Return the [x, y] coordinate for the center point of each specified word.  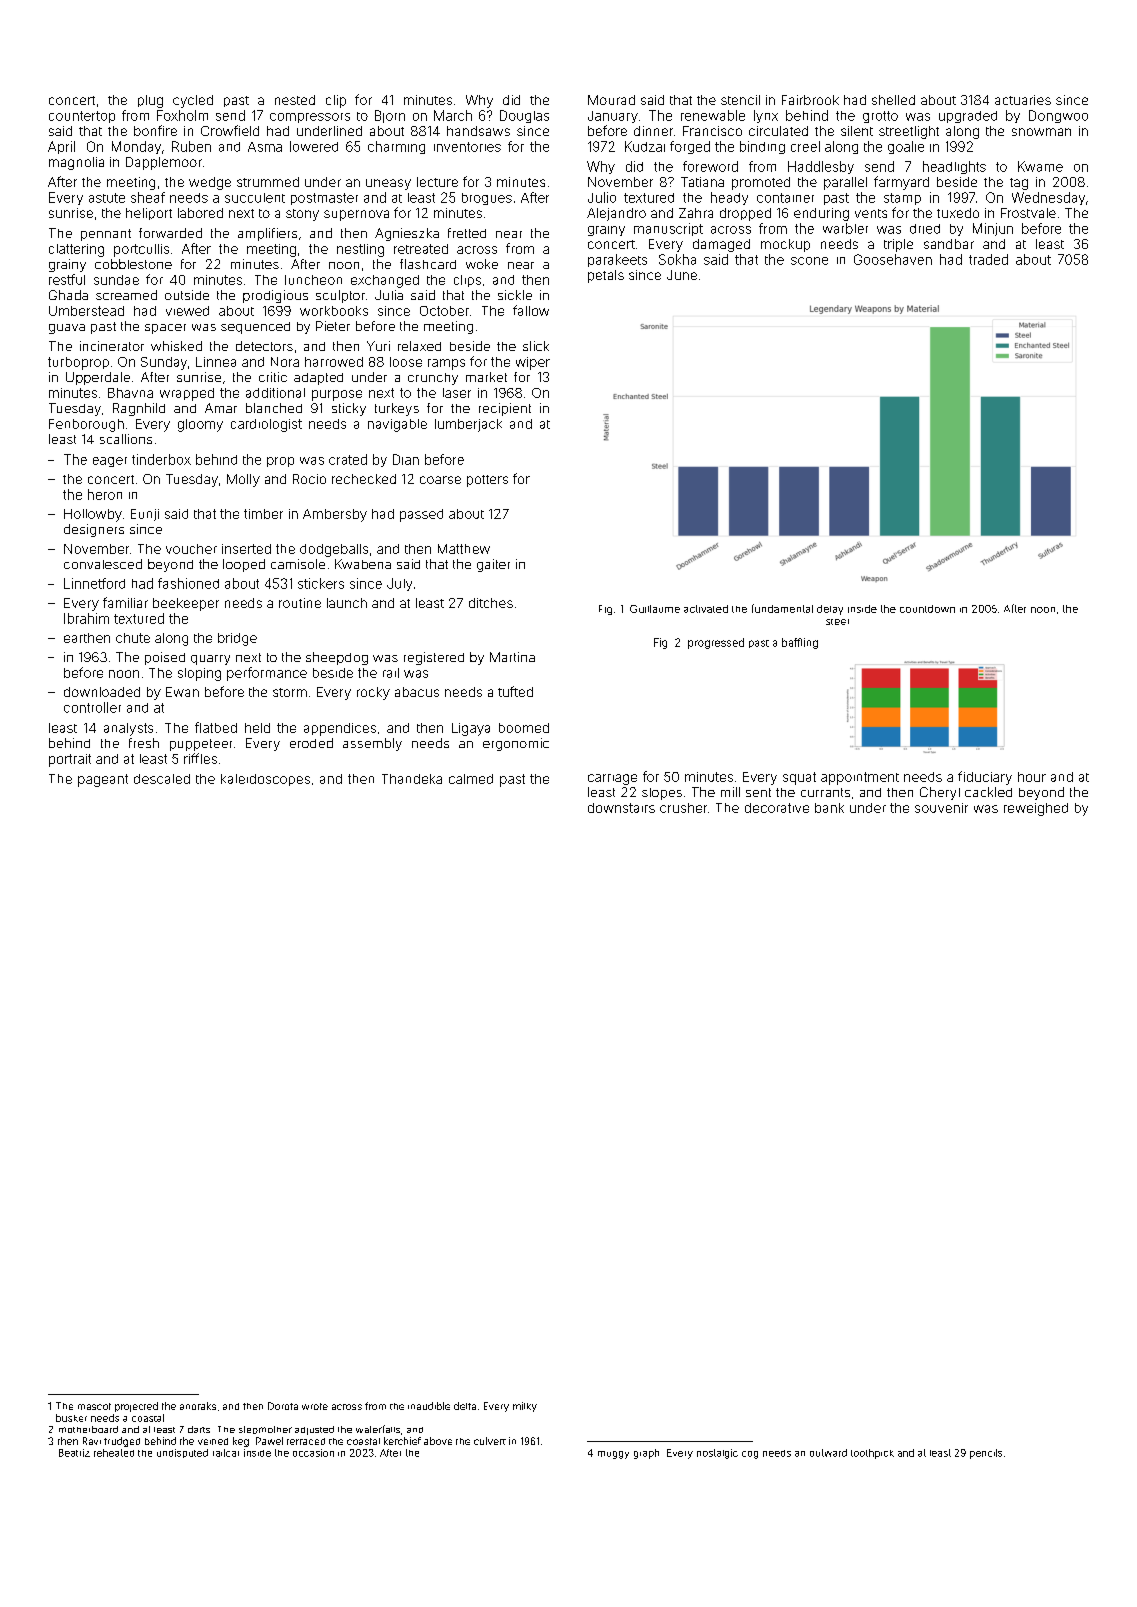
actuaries [1023, 100]
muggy [613, 1455]
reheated [114, 1453]
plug [150, 101]
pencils [986, 1454]
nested [295, 100]
